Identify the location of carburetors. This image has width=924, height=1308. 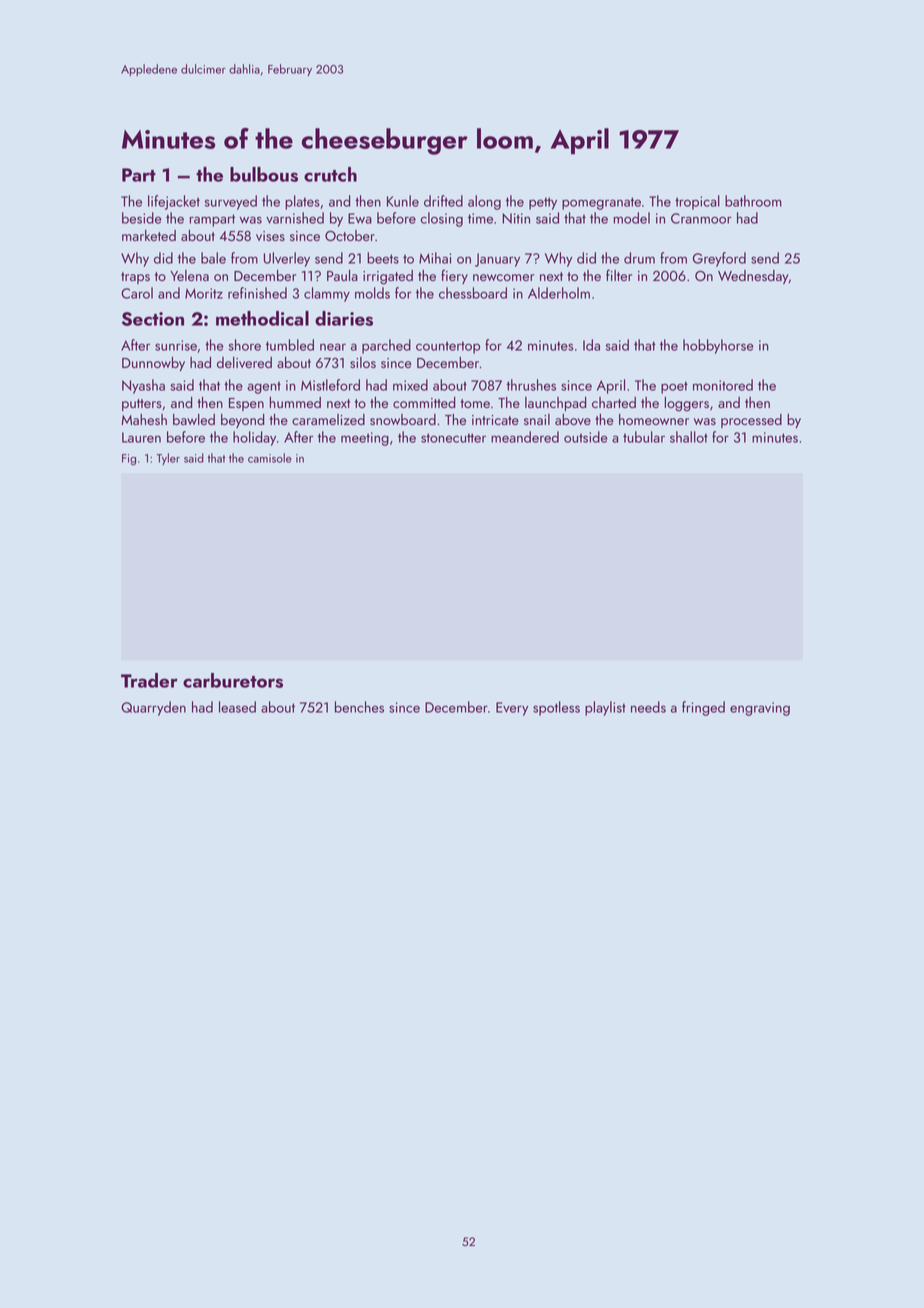
(233, 680).
